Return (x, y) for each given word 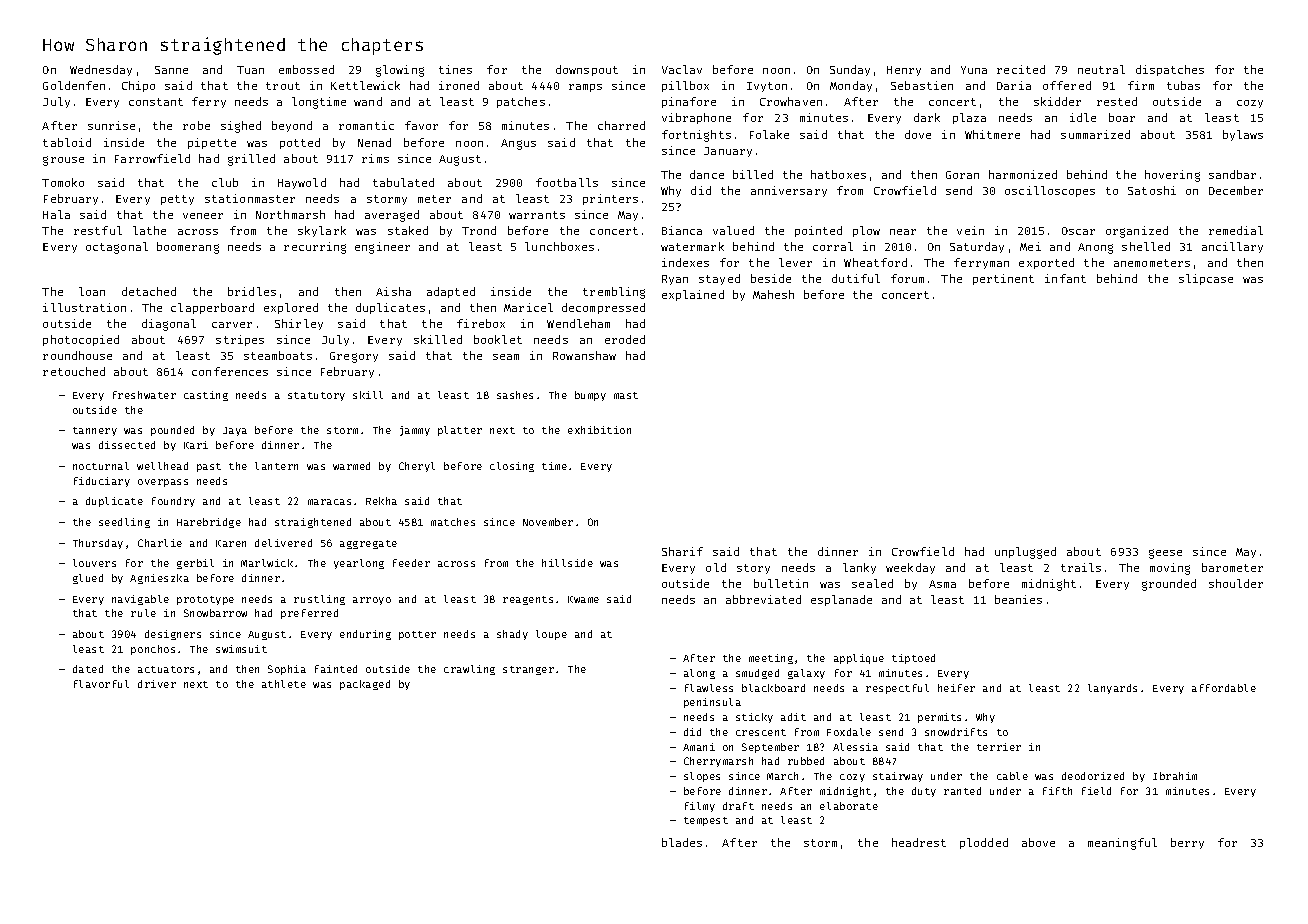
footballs (567, 182)
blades (682, 842)
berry (1187, 843)
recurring (315, 248)
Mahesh (773, 294)
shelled (1146, 246)
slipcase (1206, 279)
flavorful (101, 684)
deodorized (1093, 776)
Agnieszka (159, 579)
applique (859, 659)
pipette (212, 143)
